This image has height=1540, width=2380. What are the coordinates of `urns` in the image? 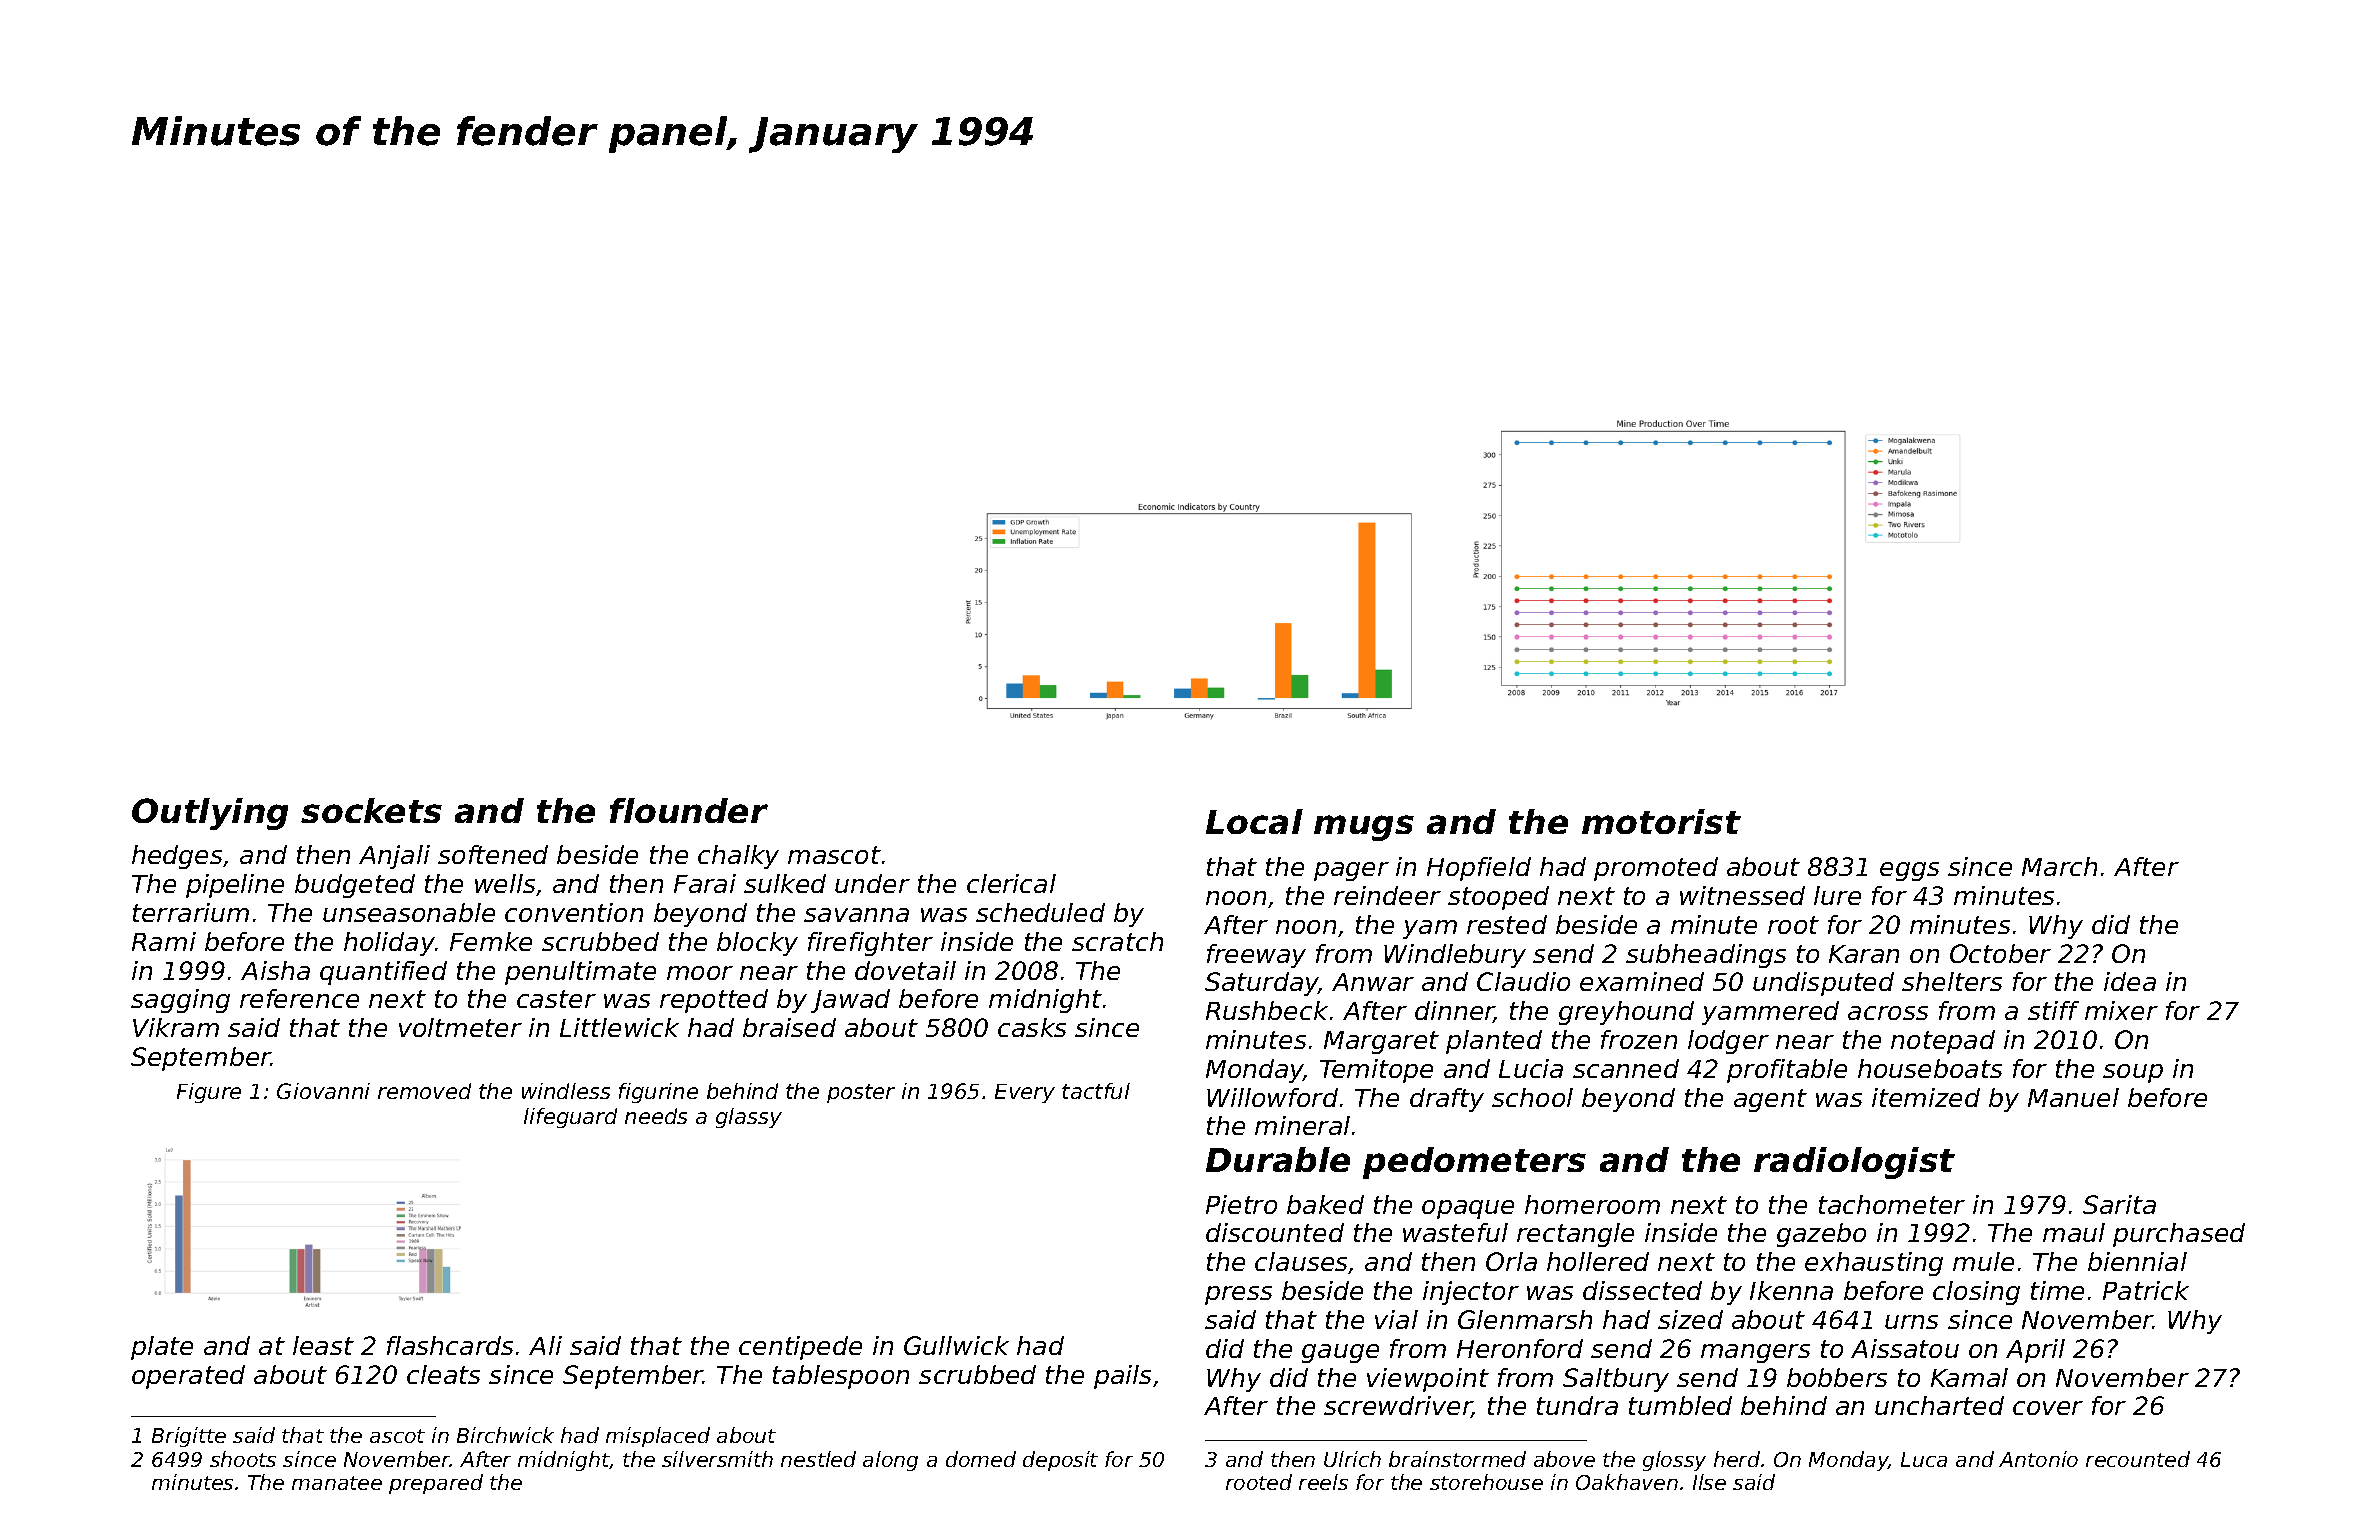 It's located at (1911, 1322).
